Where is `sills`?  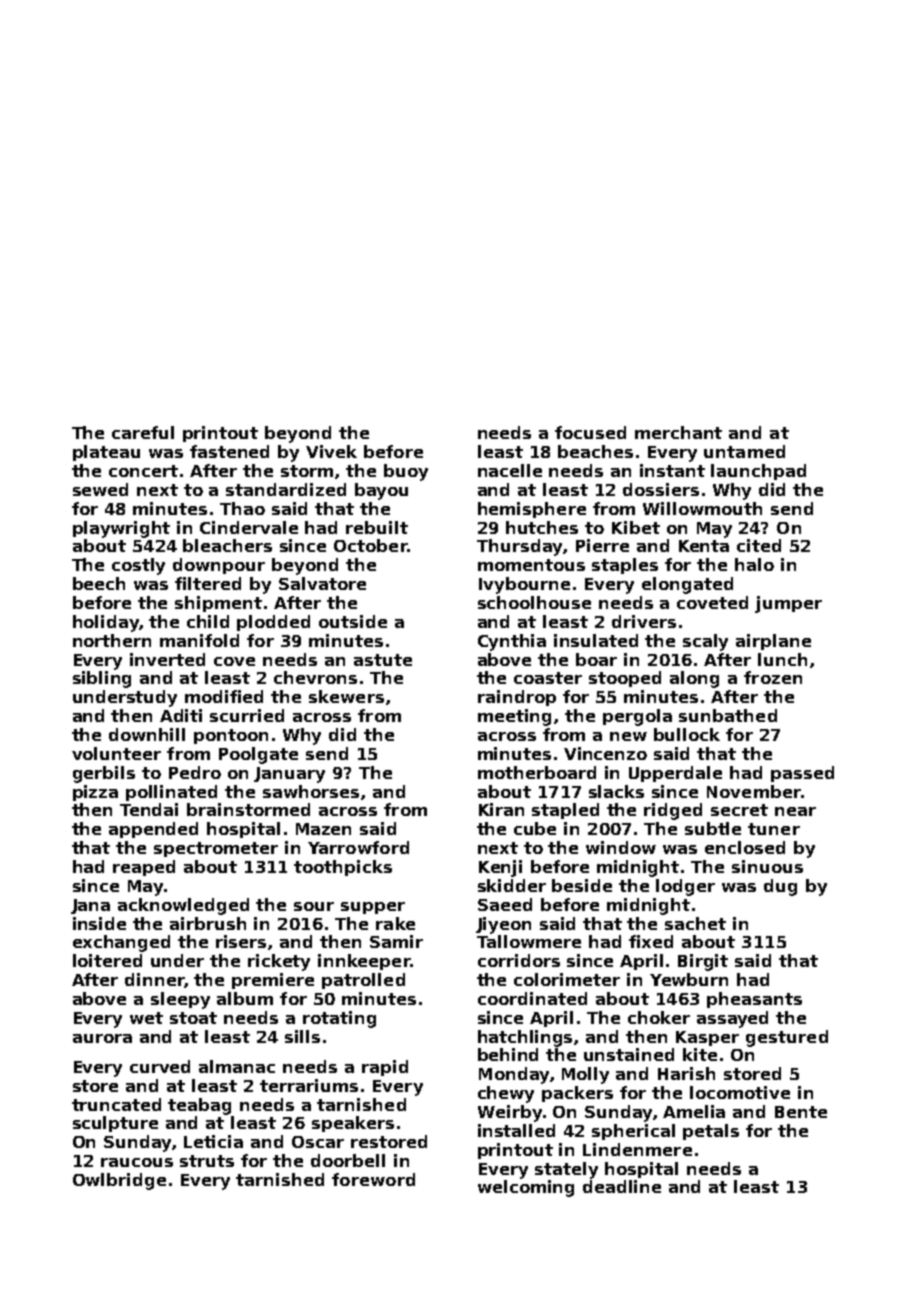 sills is located at coordinates (302, 1036).
